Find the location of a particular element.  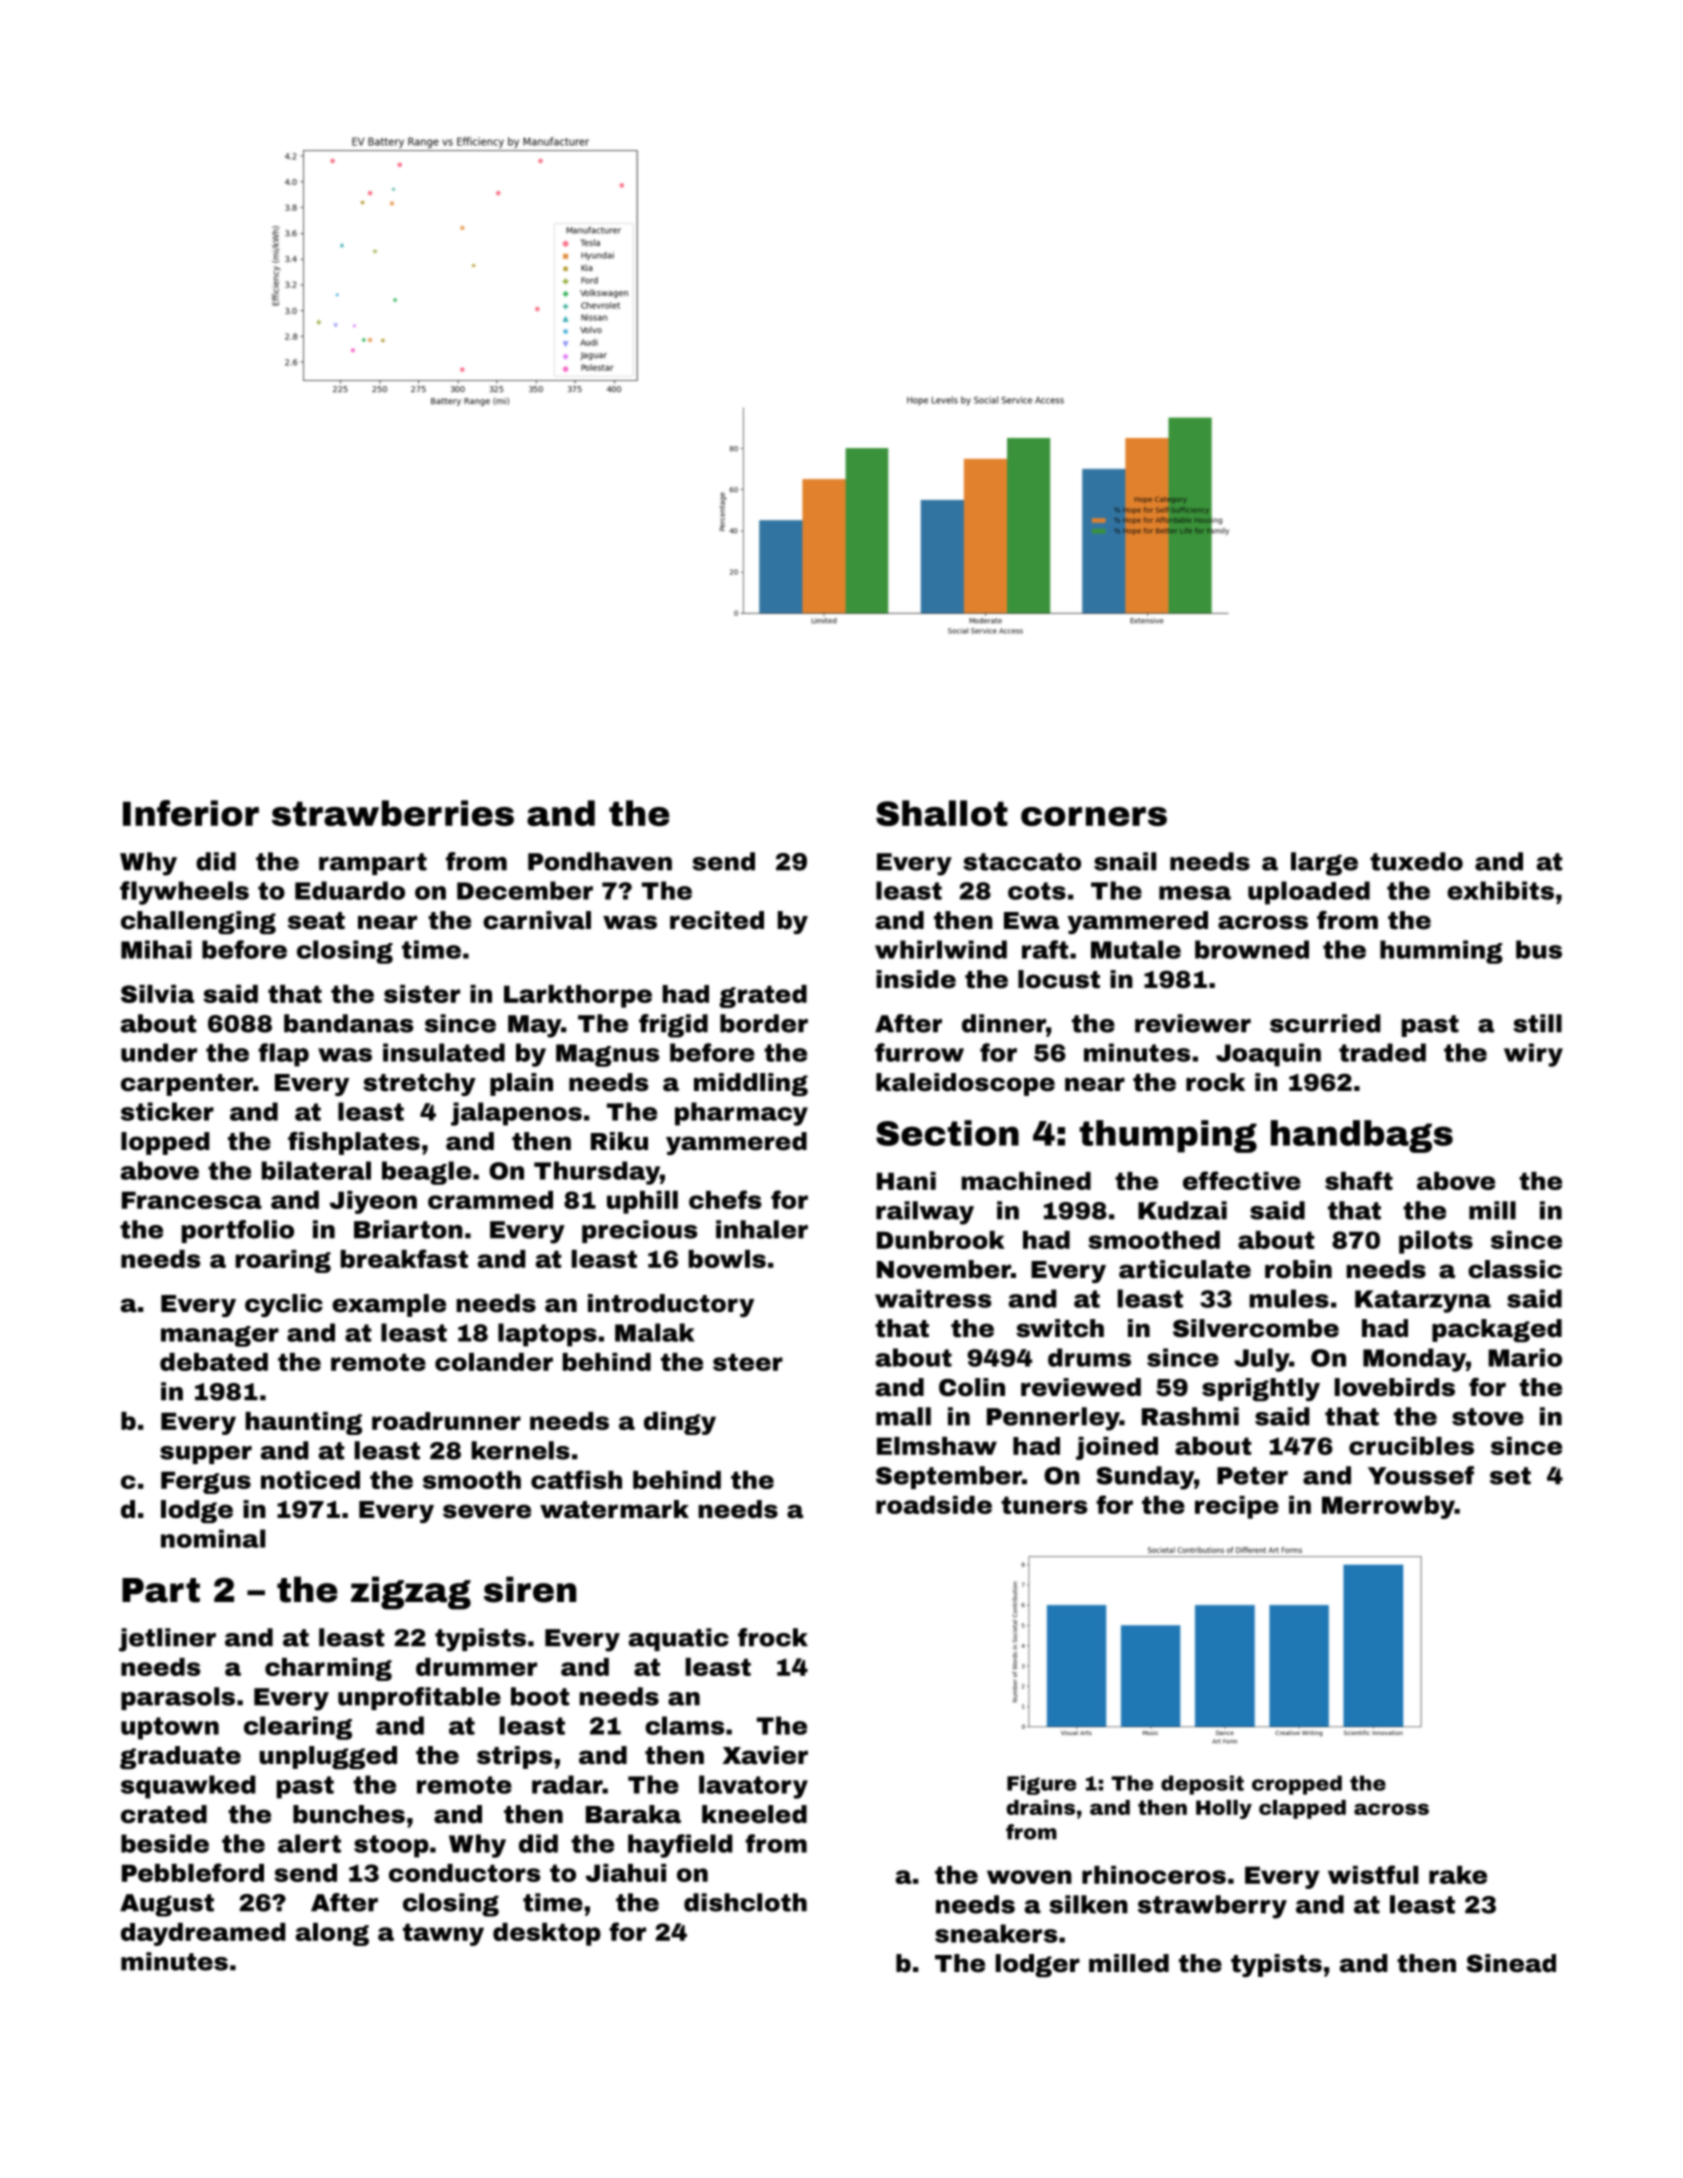

seat is located at coordinates (316, 921).
